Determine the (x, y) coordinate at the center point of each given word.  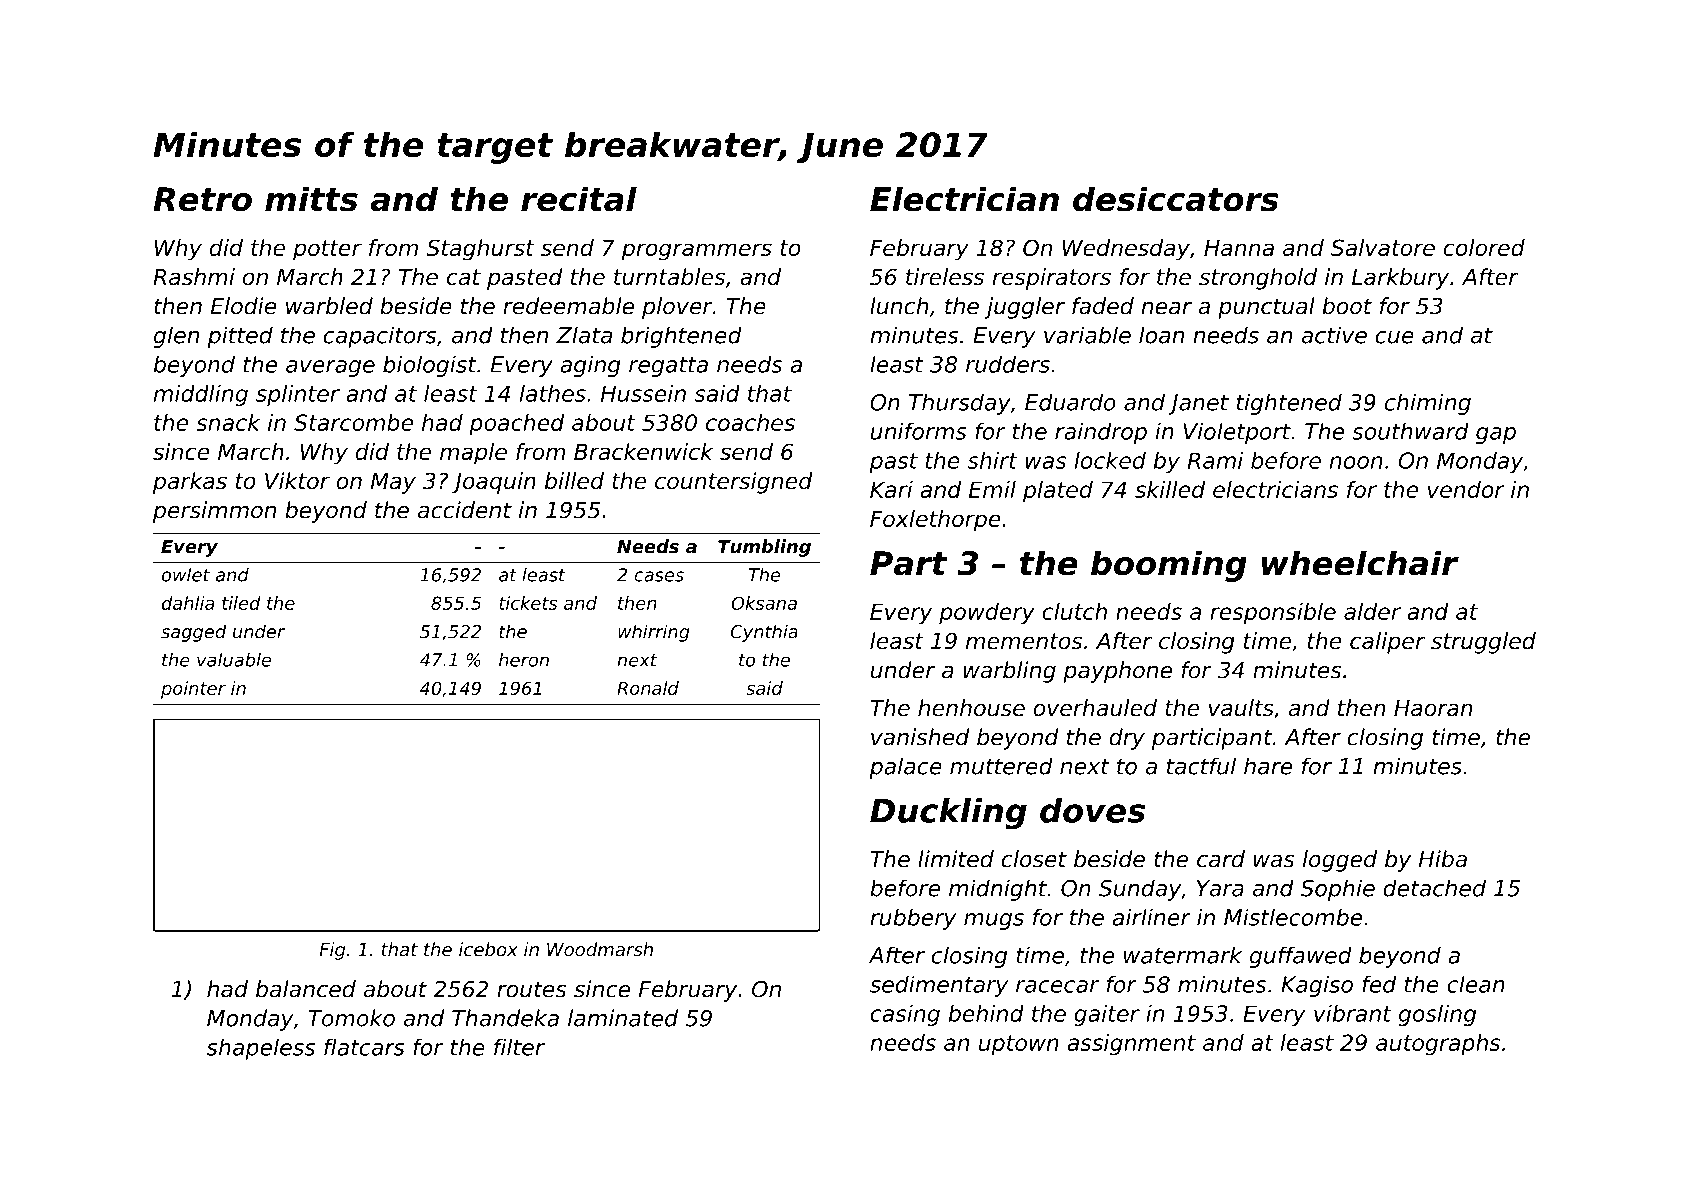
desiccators (1176, 199)
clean (1476, 984)
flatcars (364, 1047)
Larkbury (1400, 279)
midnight (998, 890)
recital (579, 199)
